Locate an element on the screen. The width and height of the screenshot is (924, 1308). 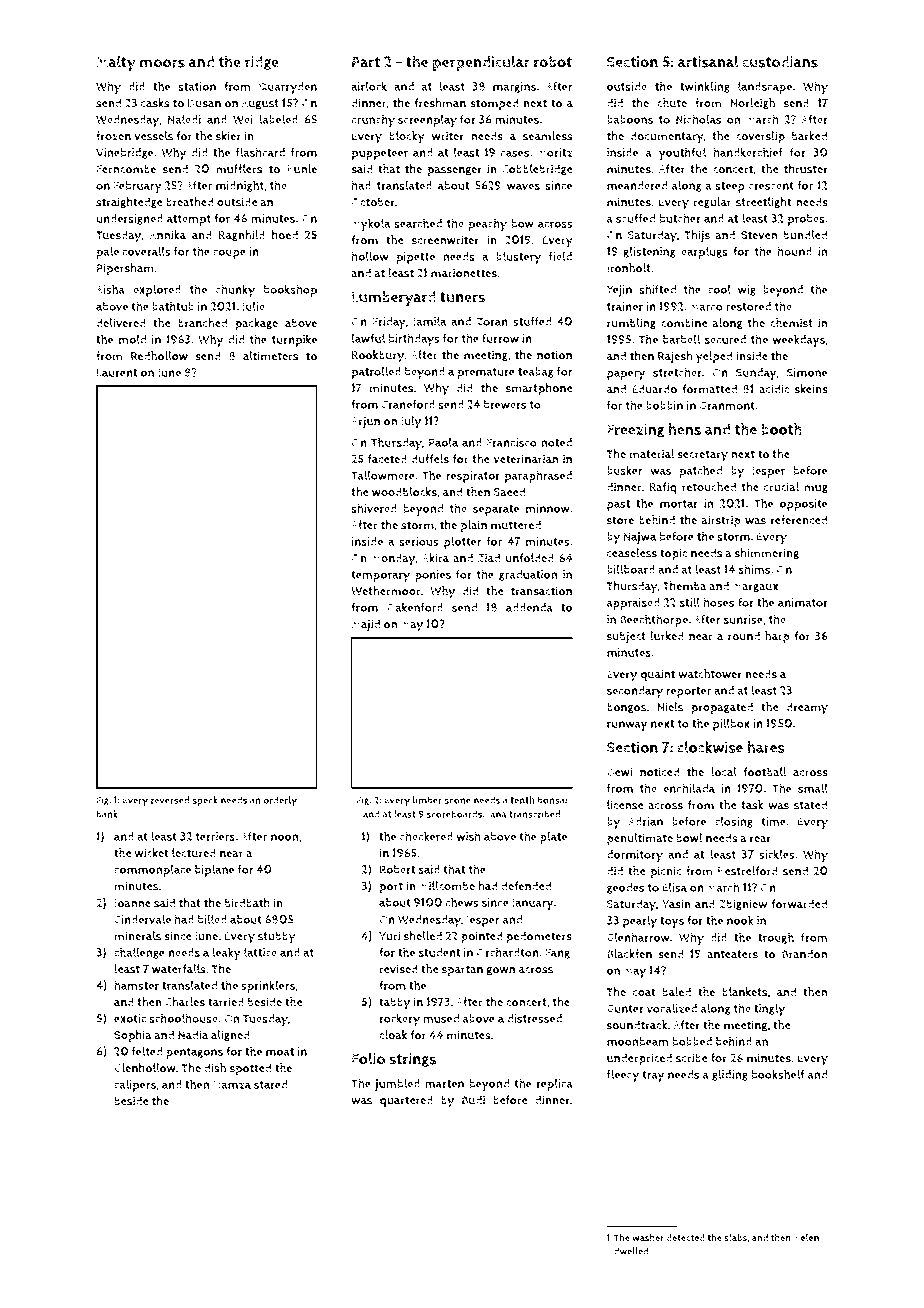
Oakenford is located at coordinates (415, 607).
